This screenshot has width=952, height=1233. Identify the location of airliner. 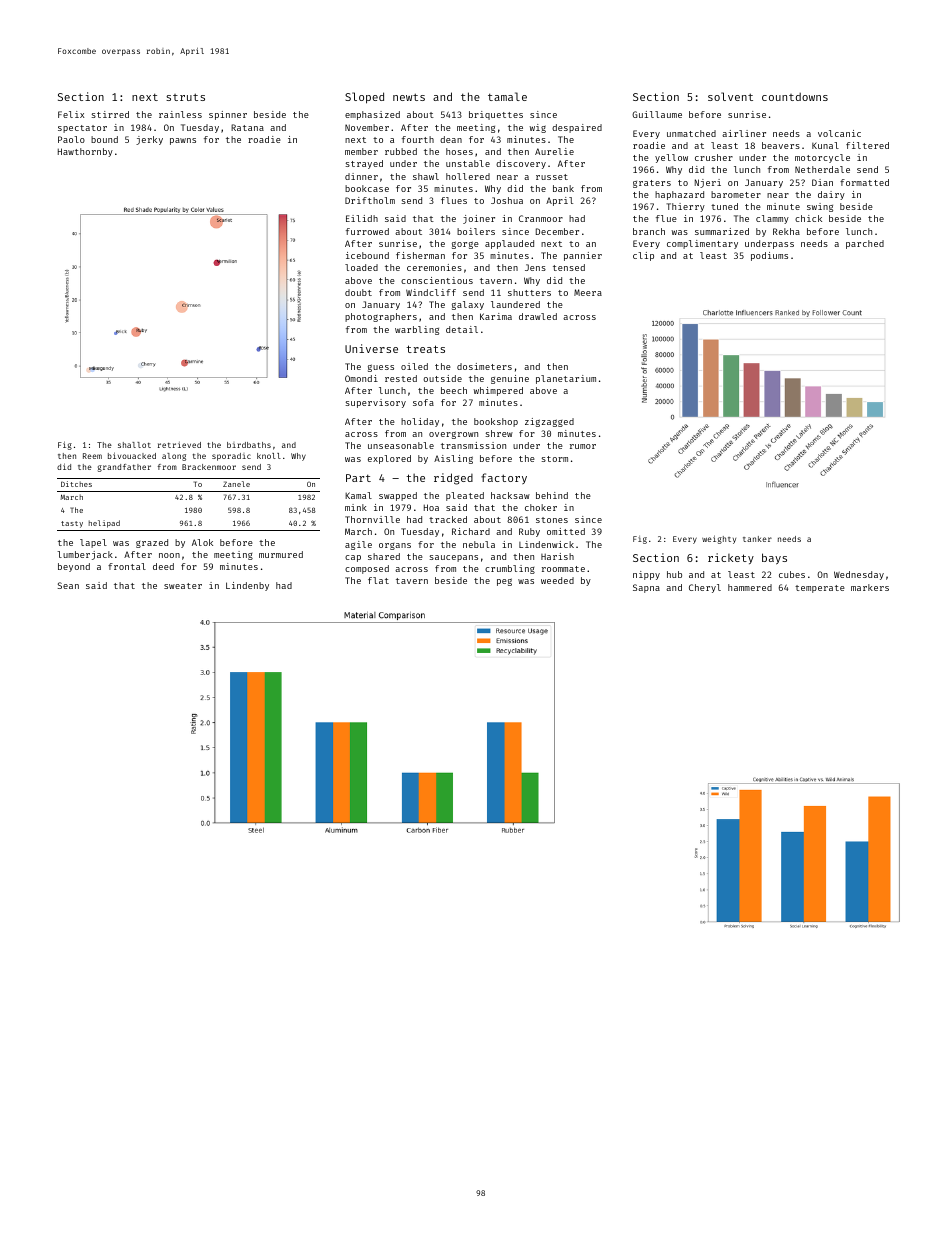
(744, 133).
